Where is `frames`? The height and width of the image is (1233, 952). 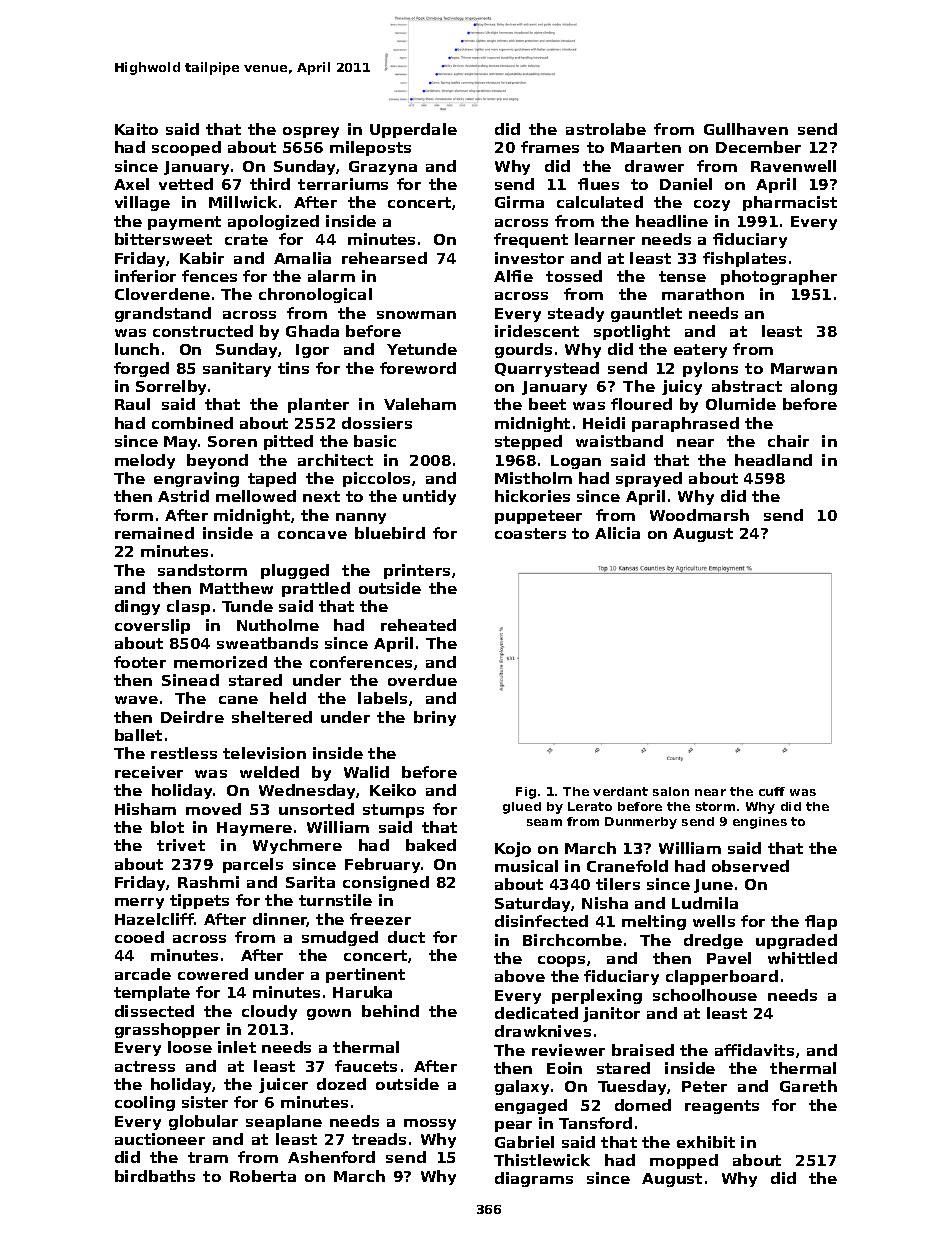
frames is located at coordinates (550, 147).
